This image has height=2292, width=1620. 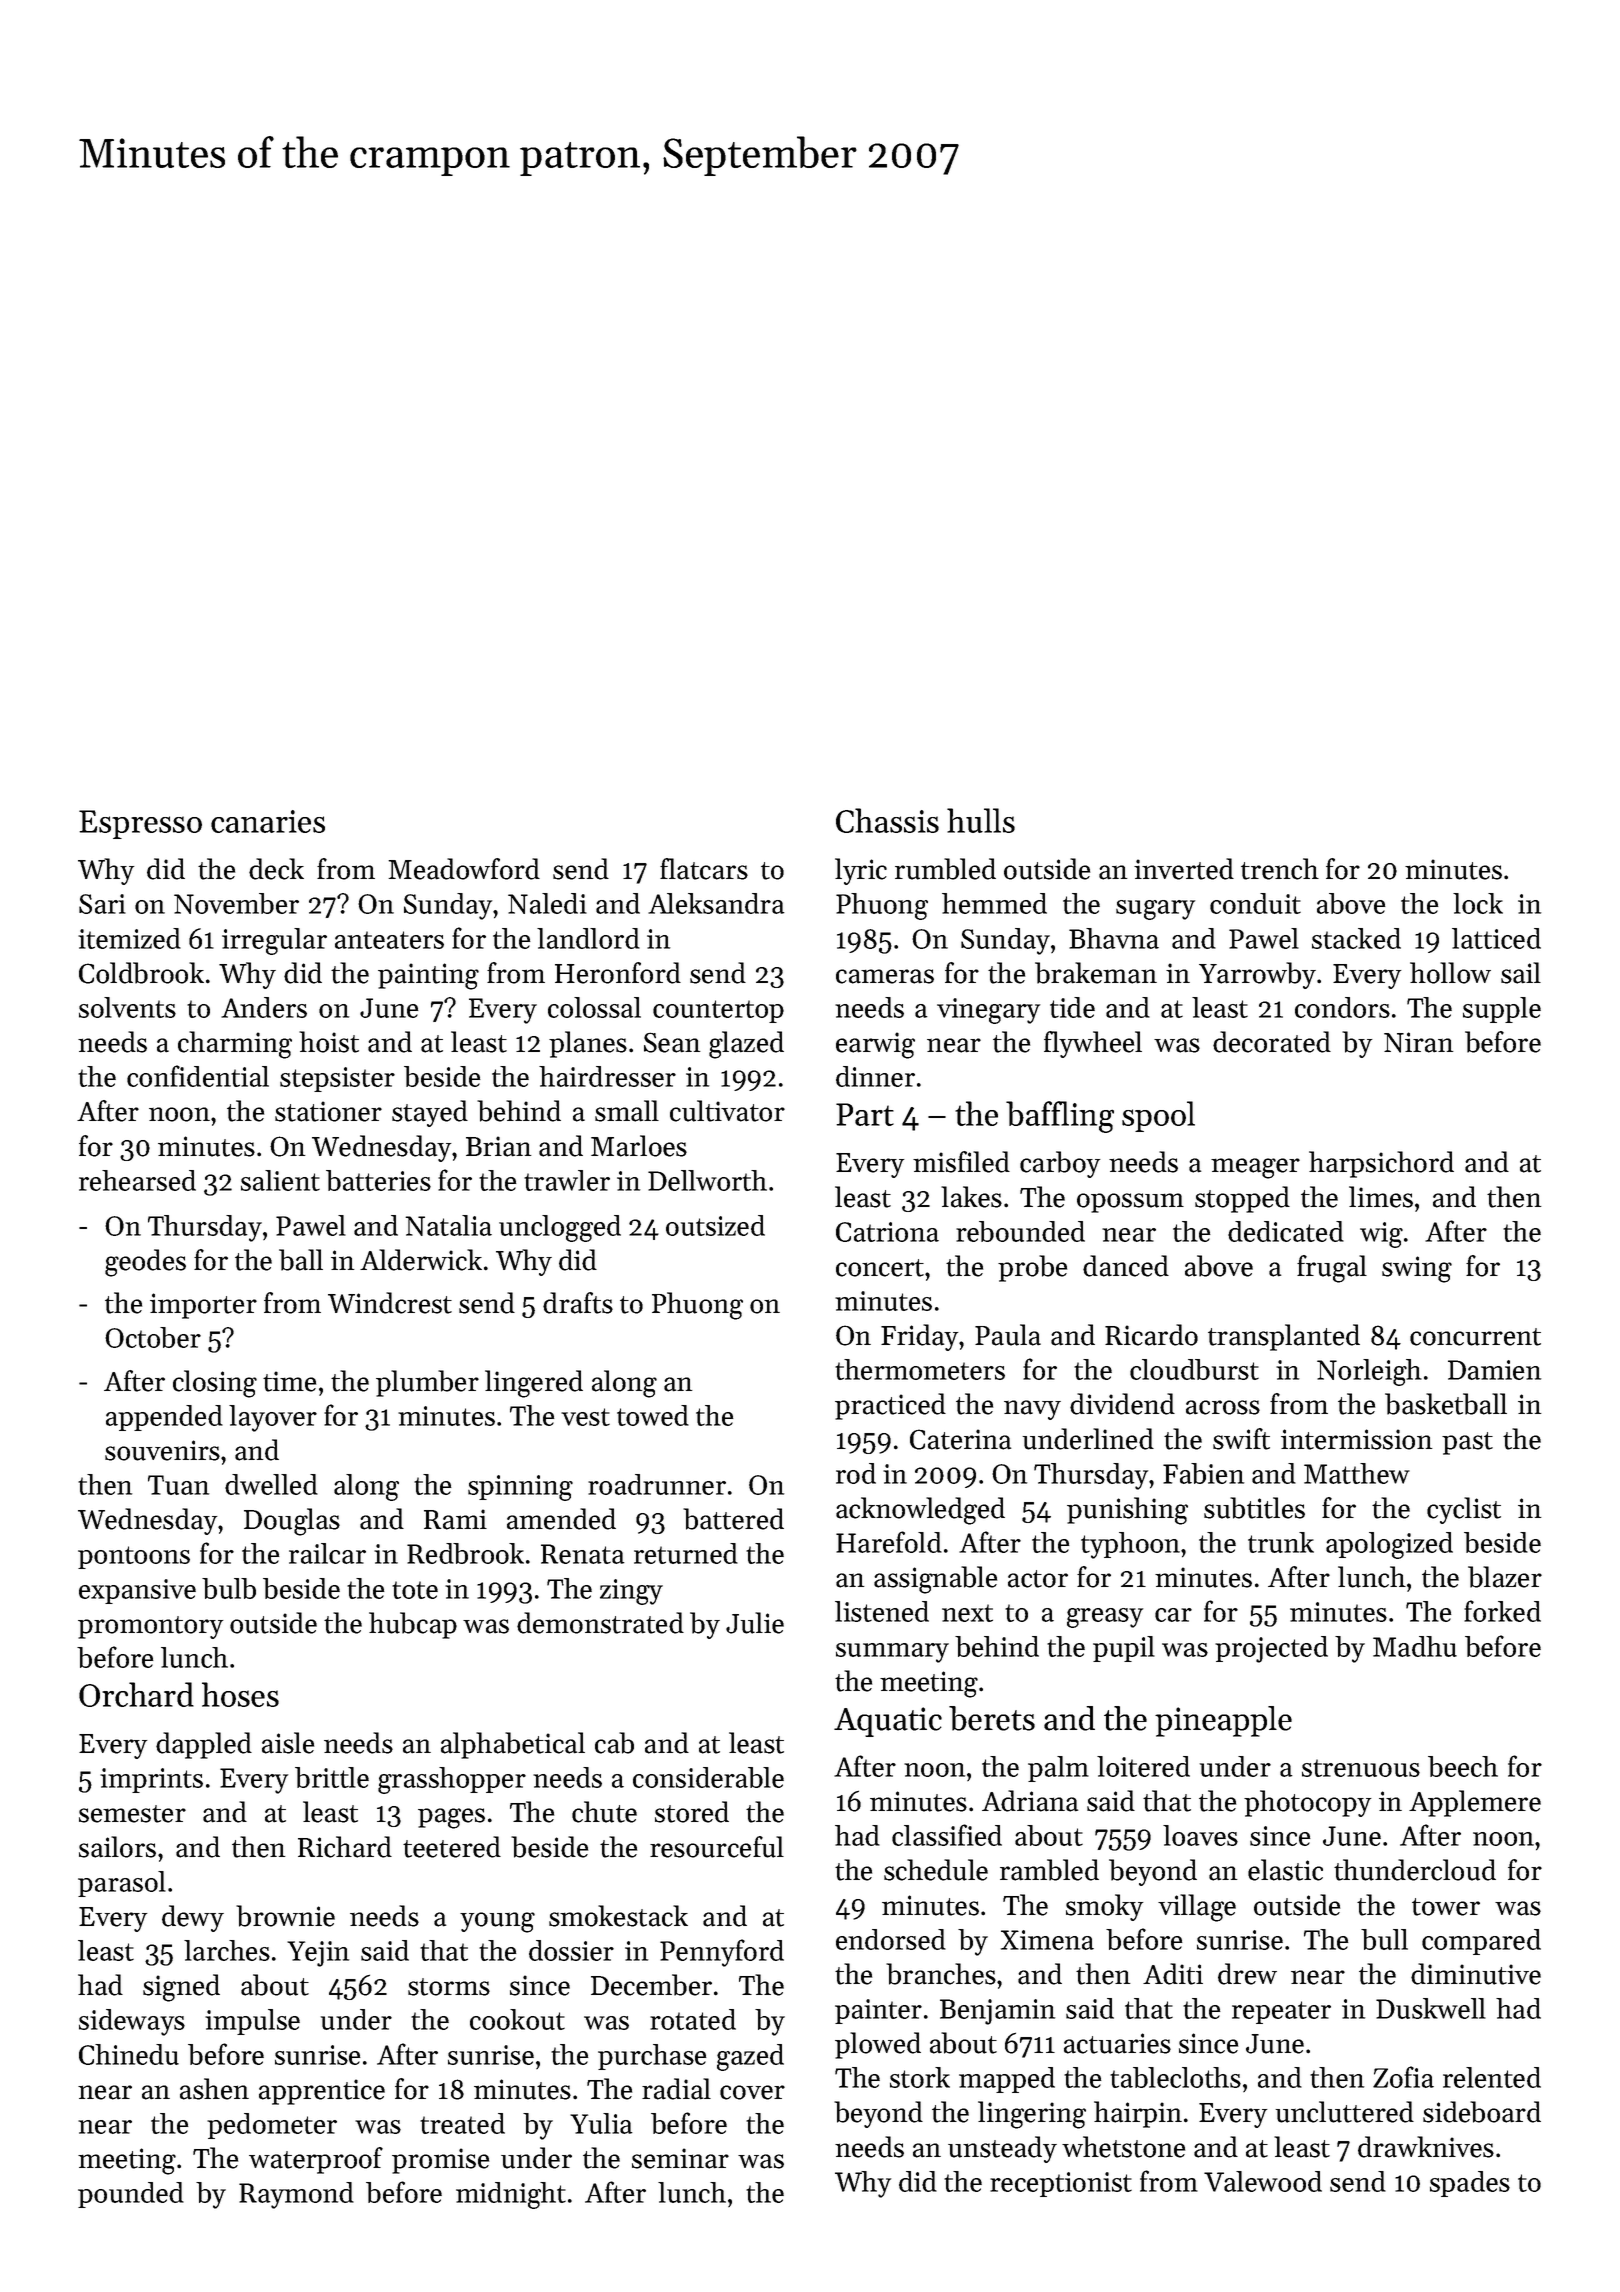 What do you see at coordinates (276, 869) in the image?
I see `deck` at bounding box center [276, 869].
